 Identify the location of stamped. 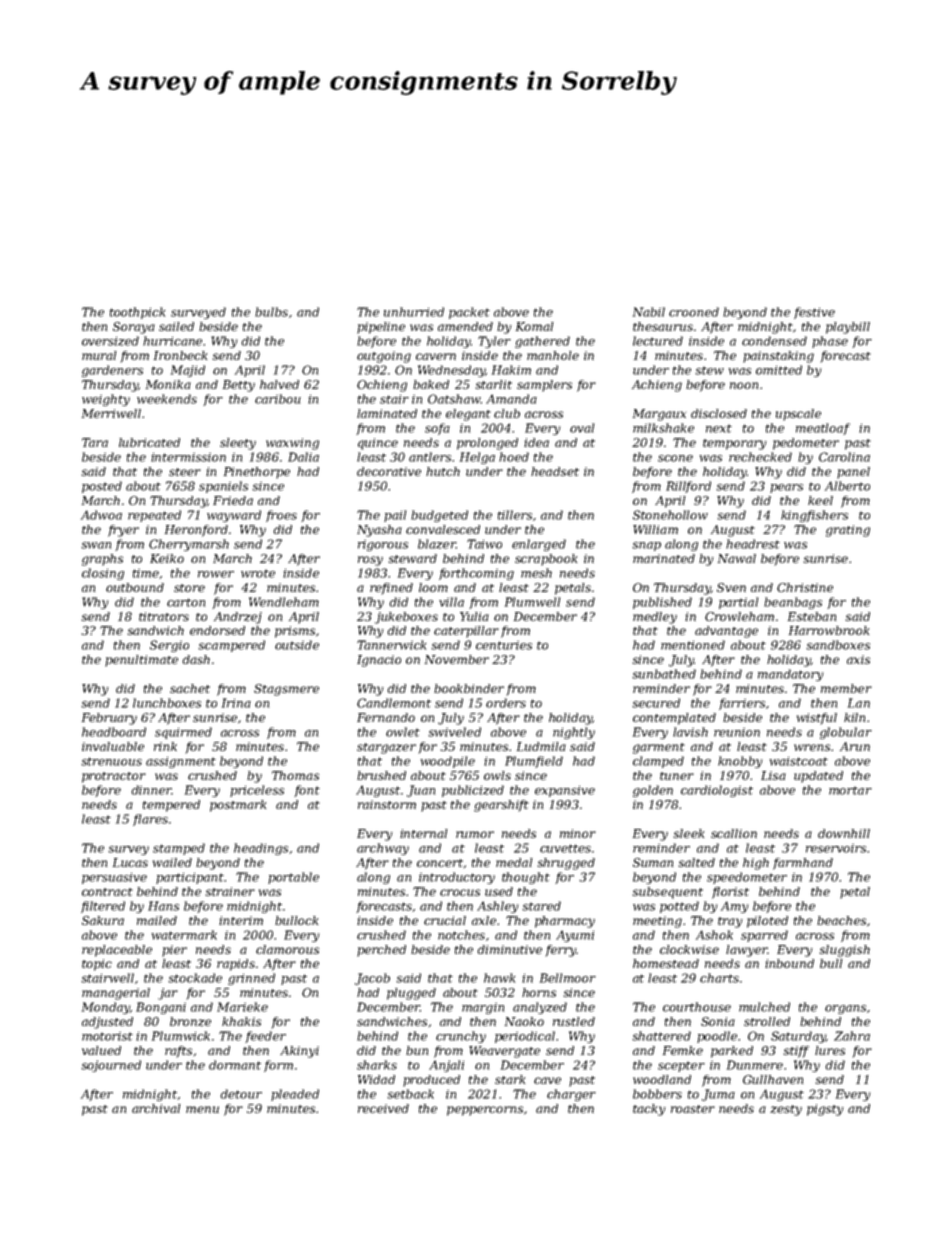
(179, 849).
